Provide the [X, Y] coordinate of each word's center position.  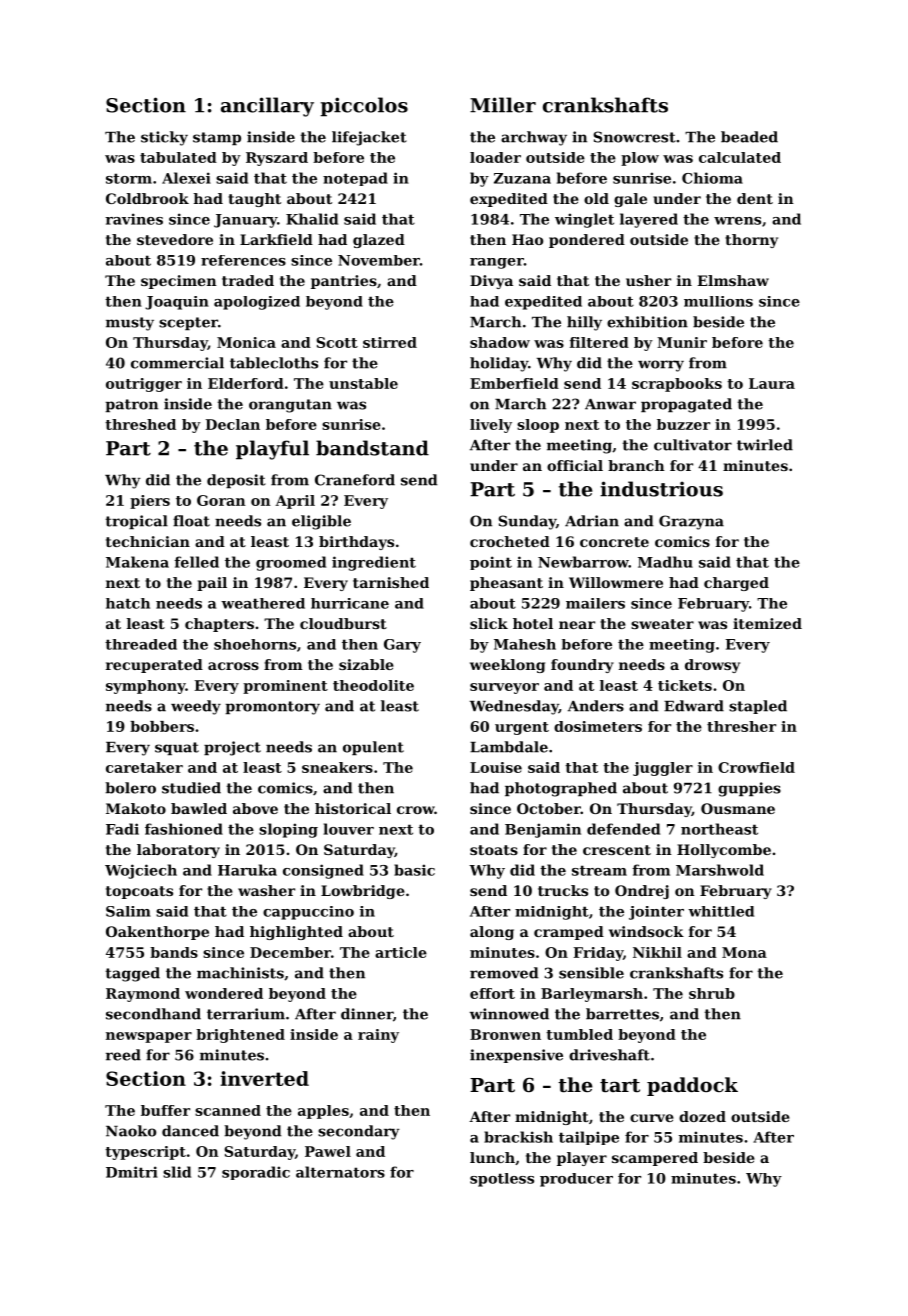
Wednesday [514, 707]
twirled [765, 445]
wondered [224, 993]
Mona [744, 952]
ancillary [267, 107]
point [491, 563]
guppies [749, 789]
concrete [614, 542]
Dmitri [132, 1172]
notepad [355, 179]
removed [504, 973]
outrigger [144, 385]
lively [491, 426]
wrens [737, 221]
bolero [130, 788]
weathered [263, 603]
